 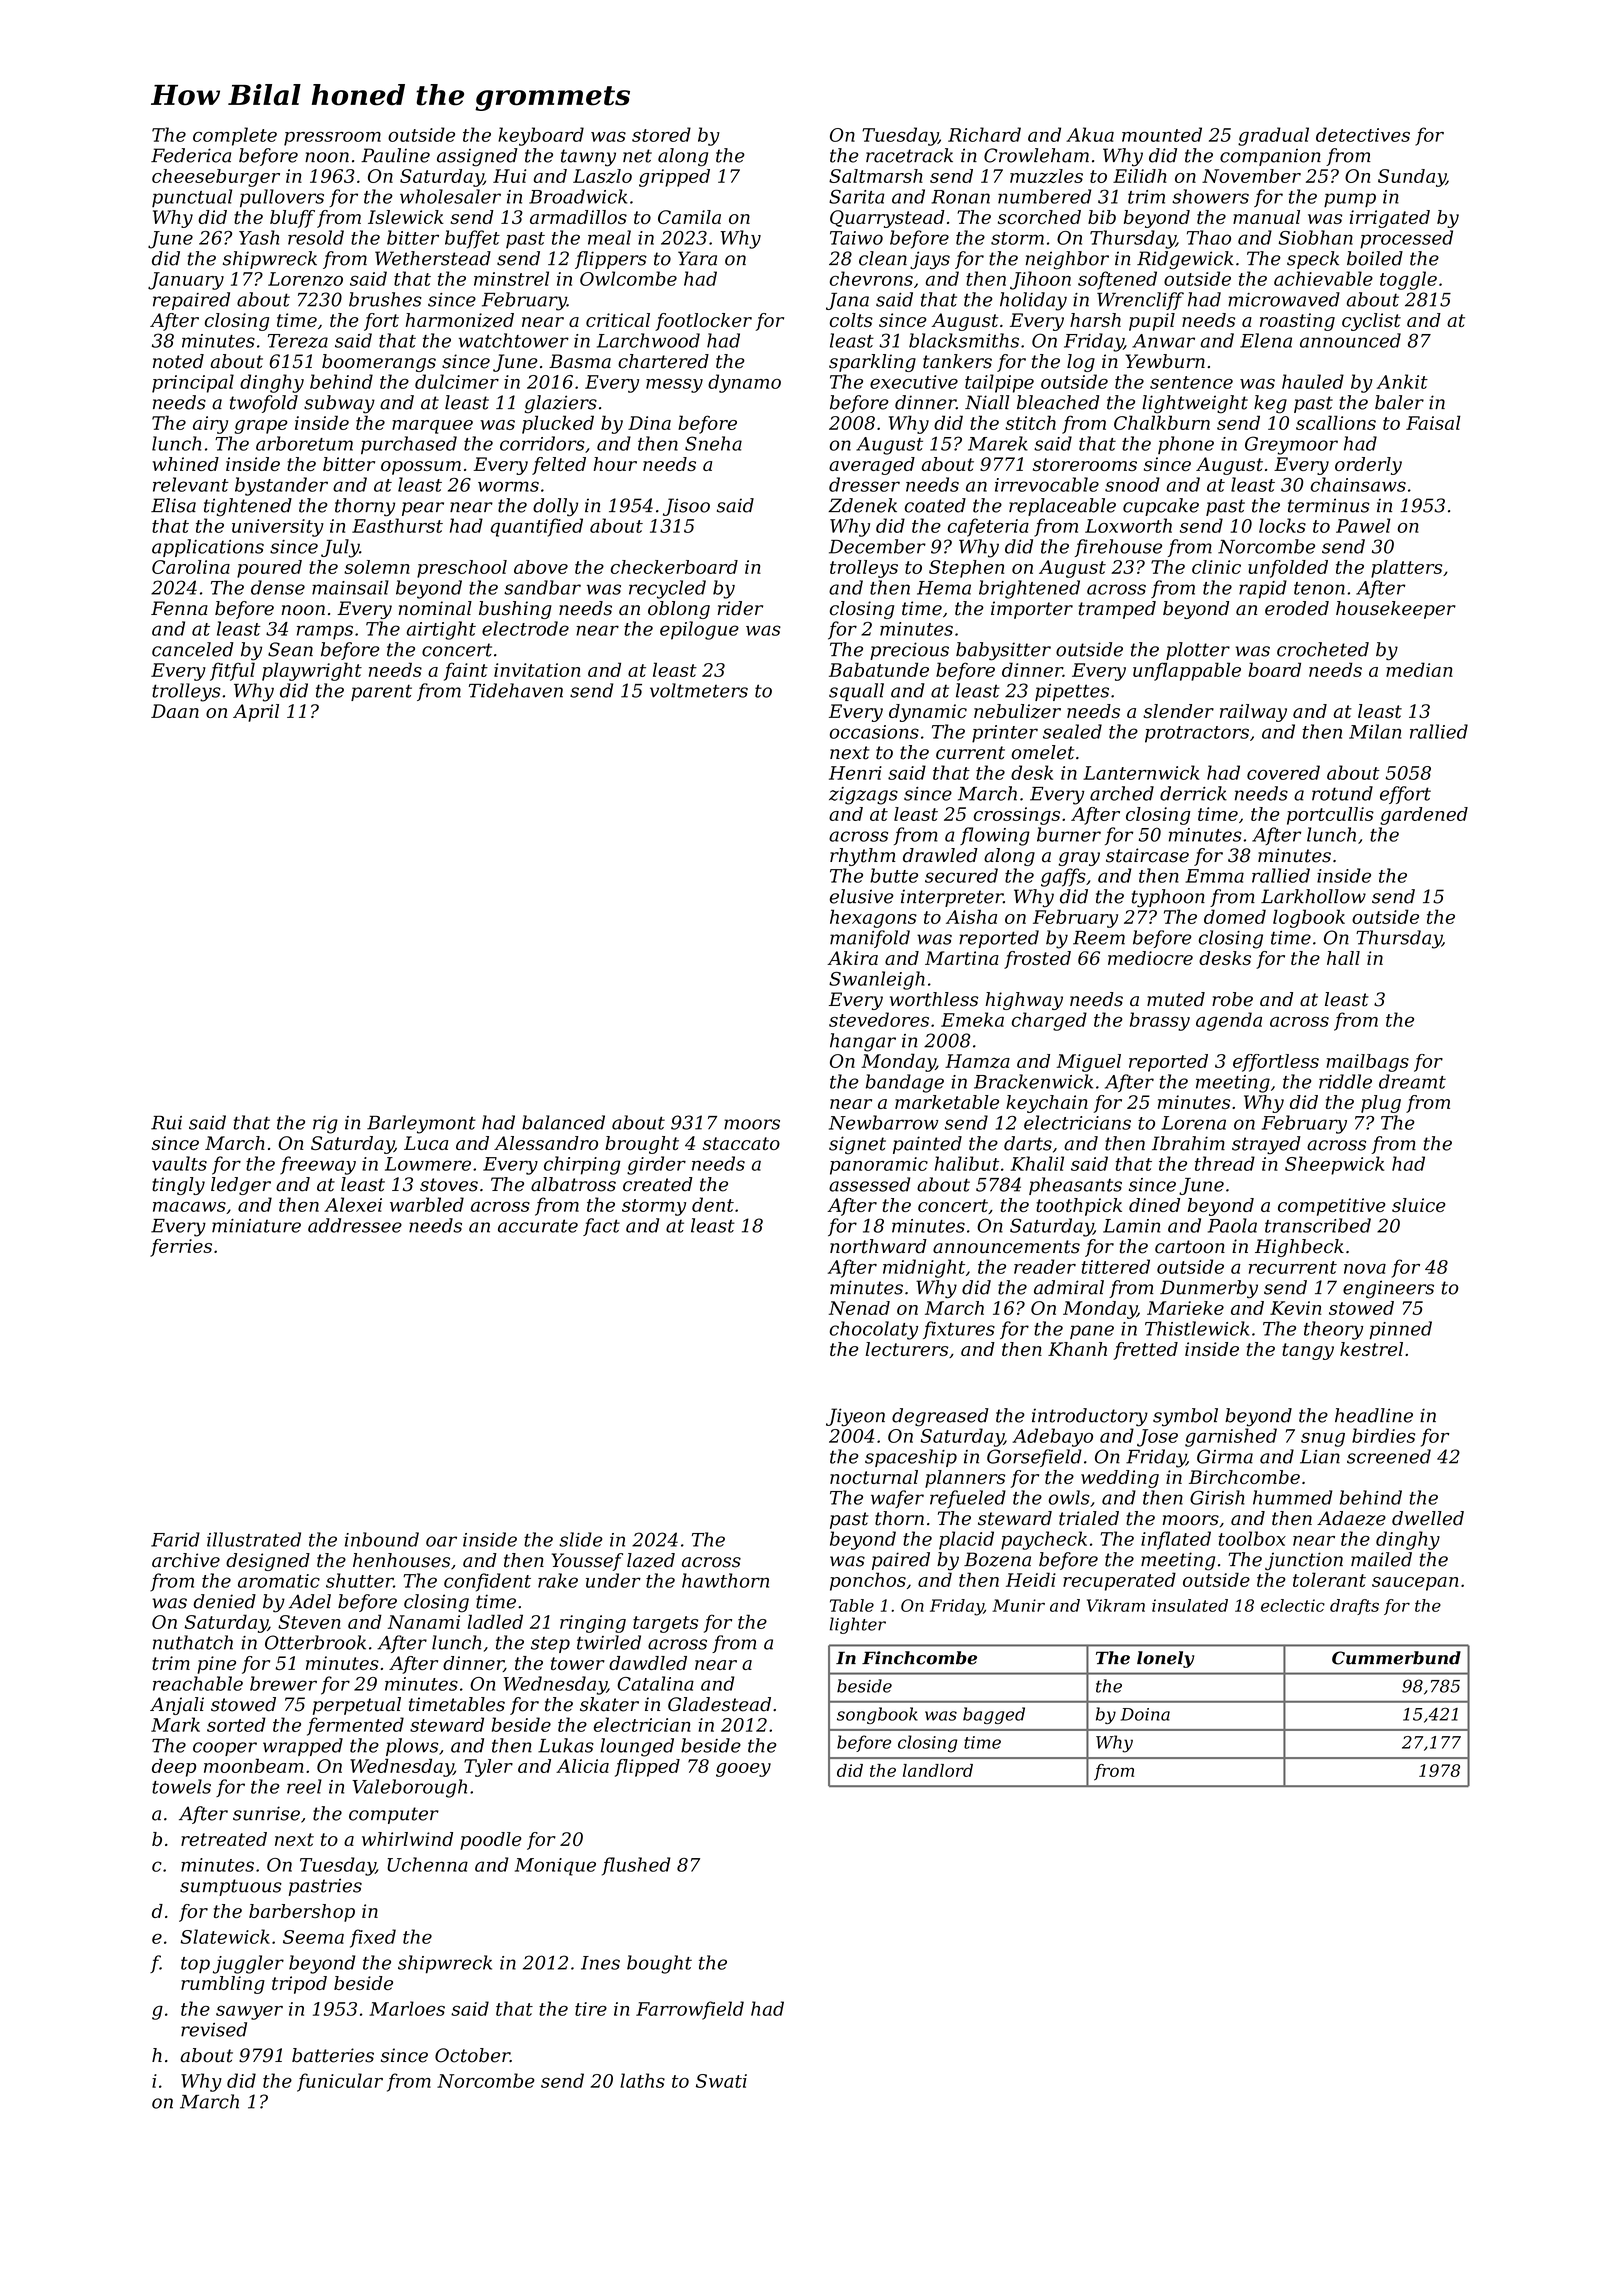 I want to click on Marloes, so click(x=407, y=2008).
